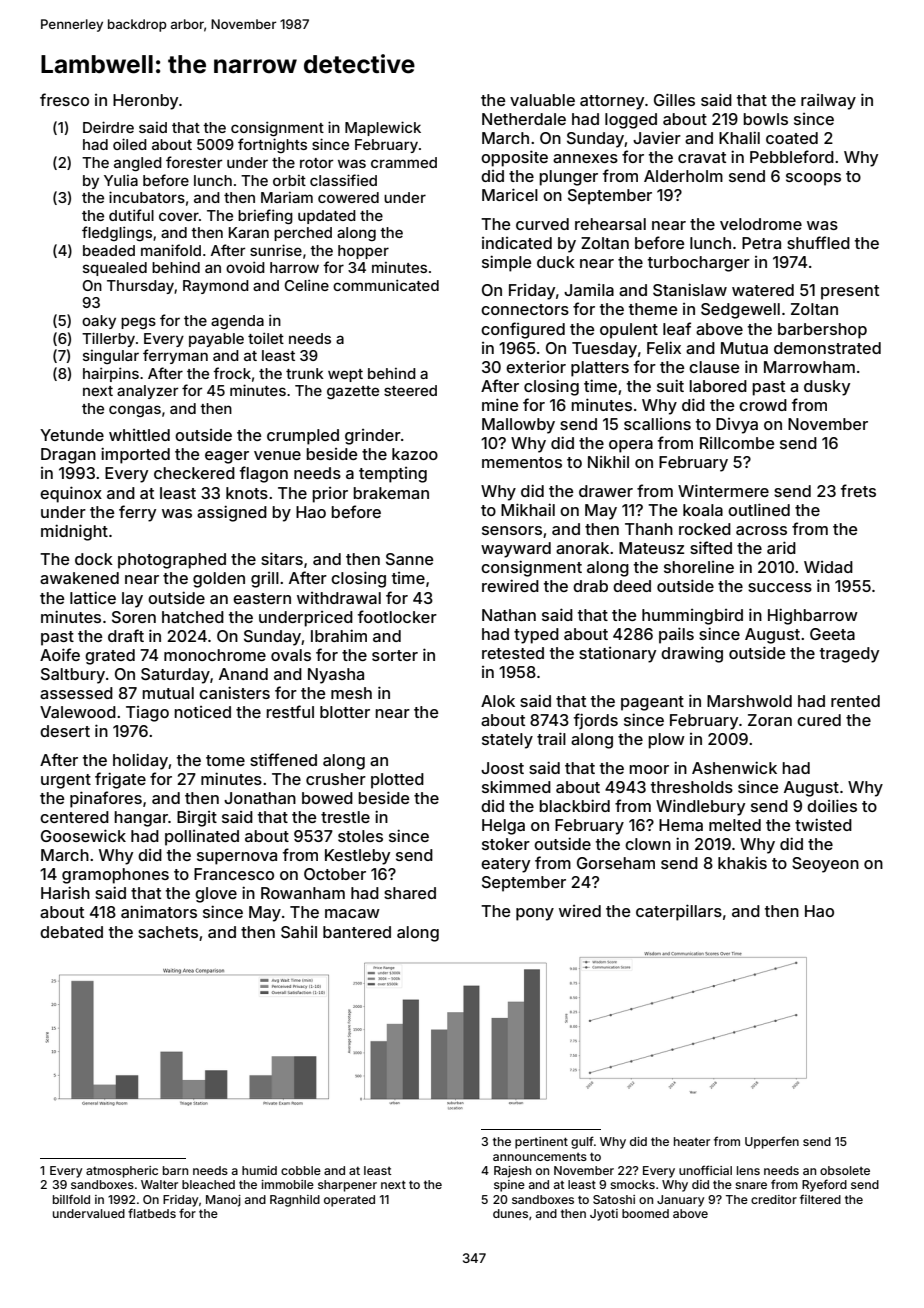 This screenshot has width=924, height=1308. Describe the element at coordinates (763, 290) in the screenshot. I see `watered` at that location.
